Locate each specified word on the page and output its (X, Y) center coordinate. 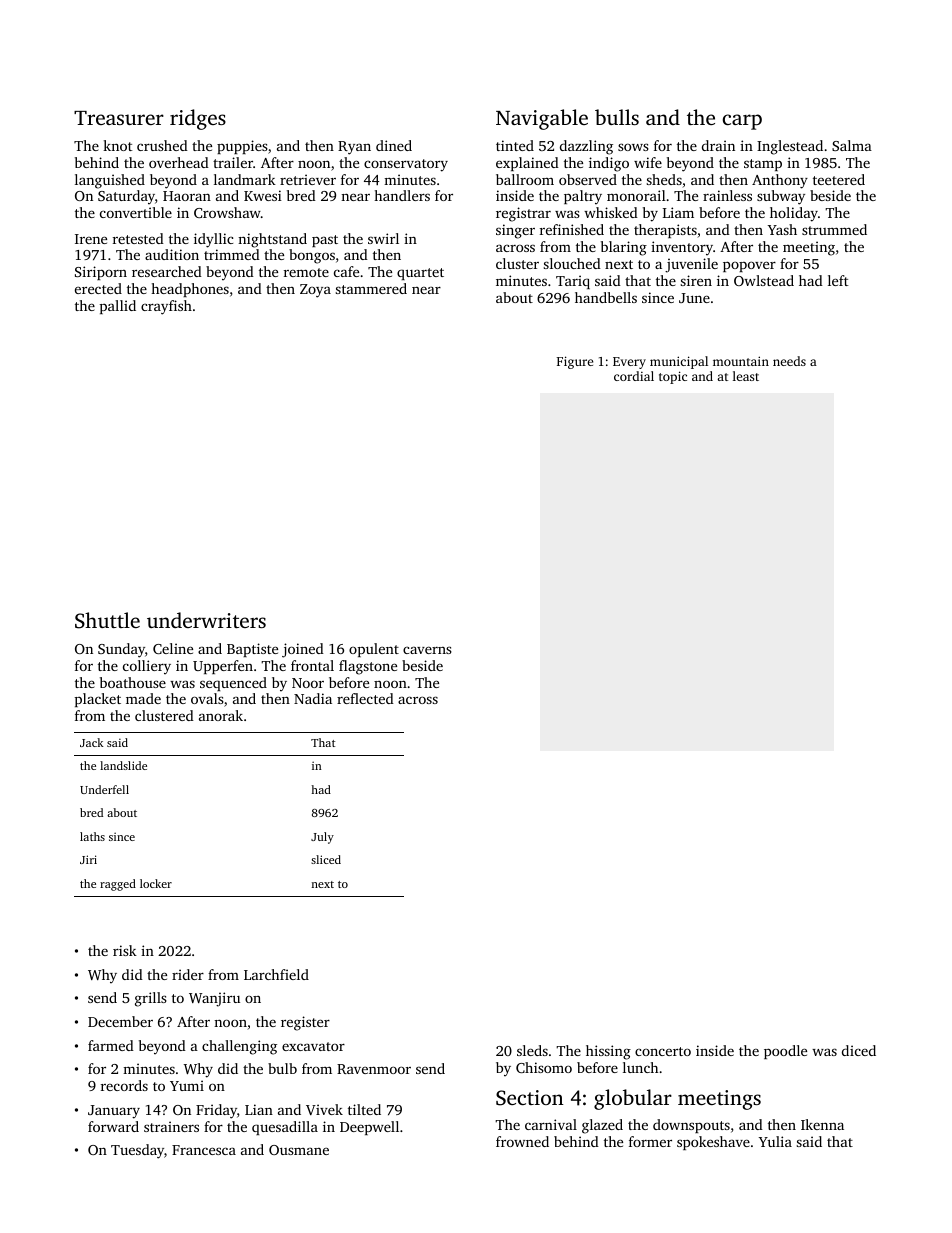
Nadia (313, 698)
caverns (427, 650)
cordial (634, 376)
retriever (308, 179)
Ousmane (299, 1150)
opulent (374, 650)
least (746, 376)
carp (742, 122)
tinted (515, 145)
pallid (118, 307)
